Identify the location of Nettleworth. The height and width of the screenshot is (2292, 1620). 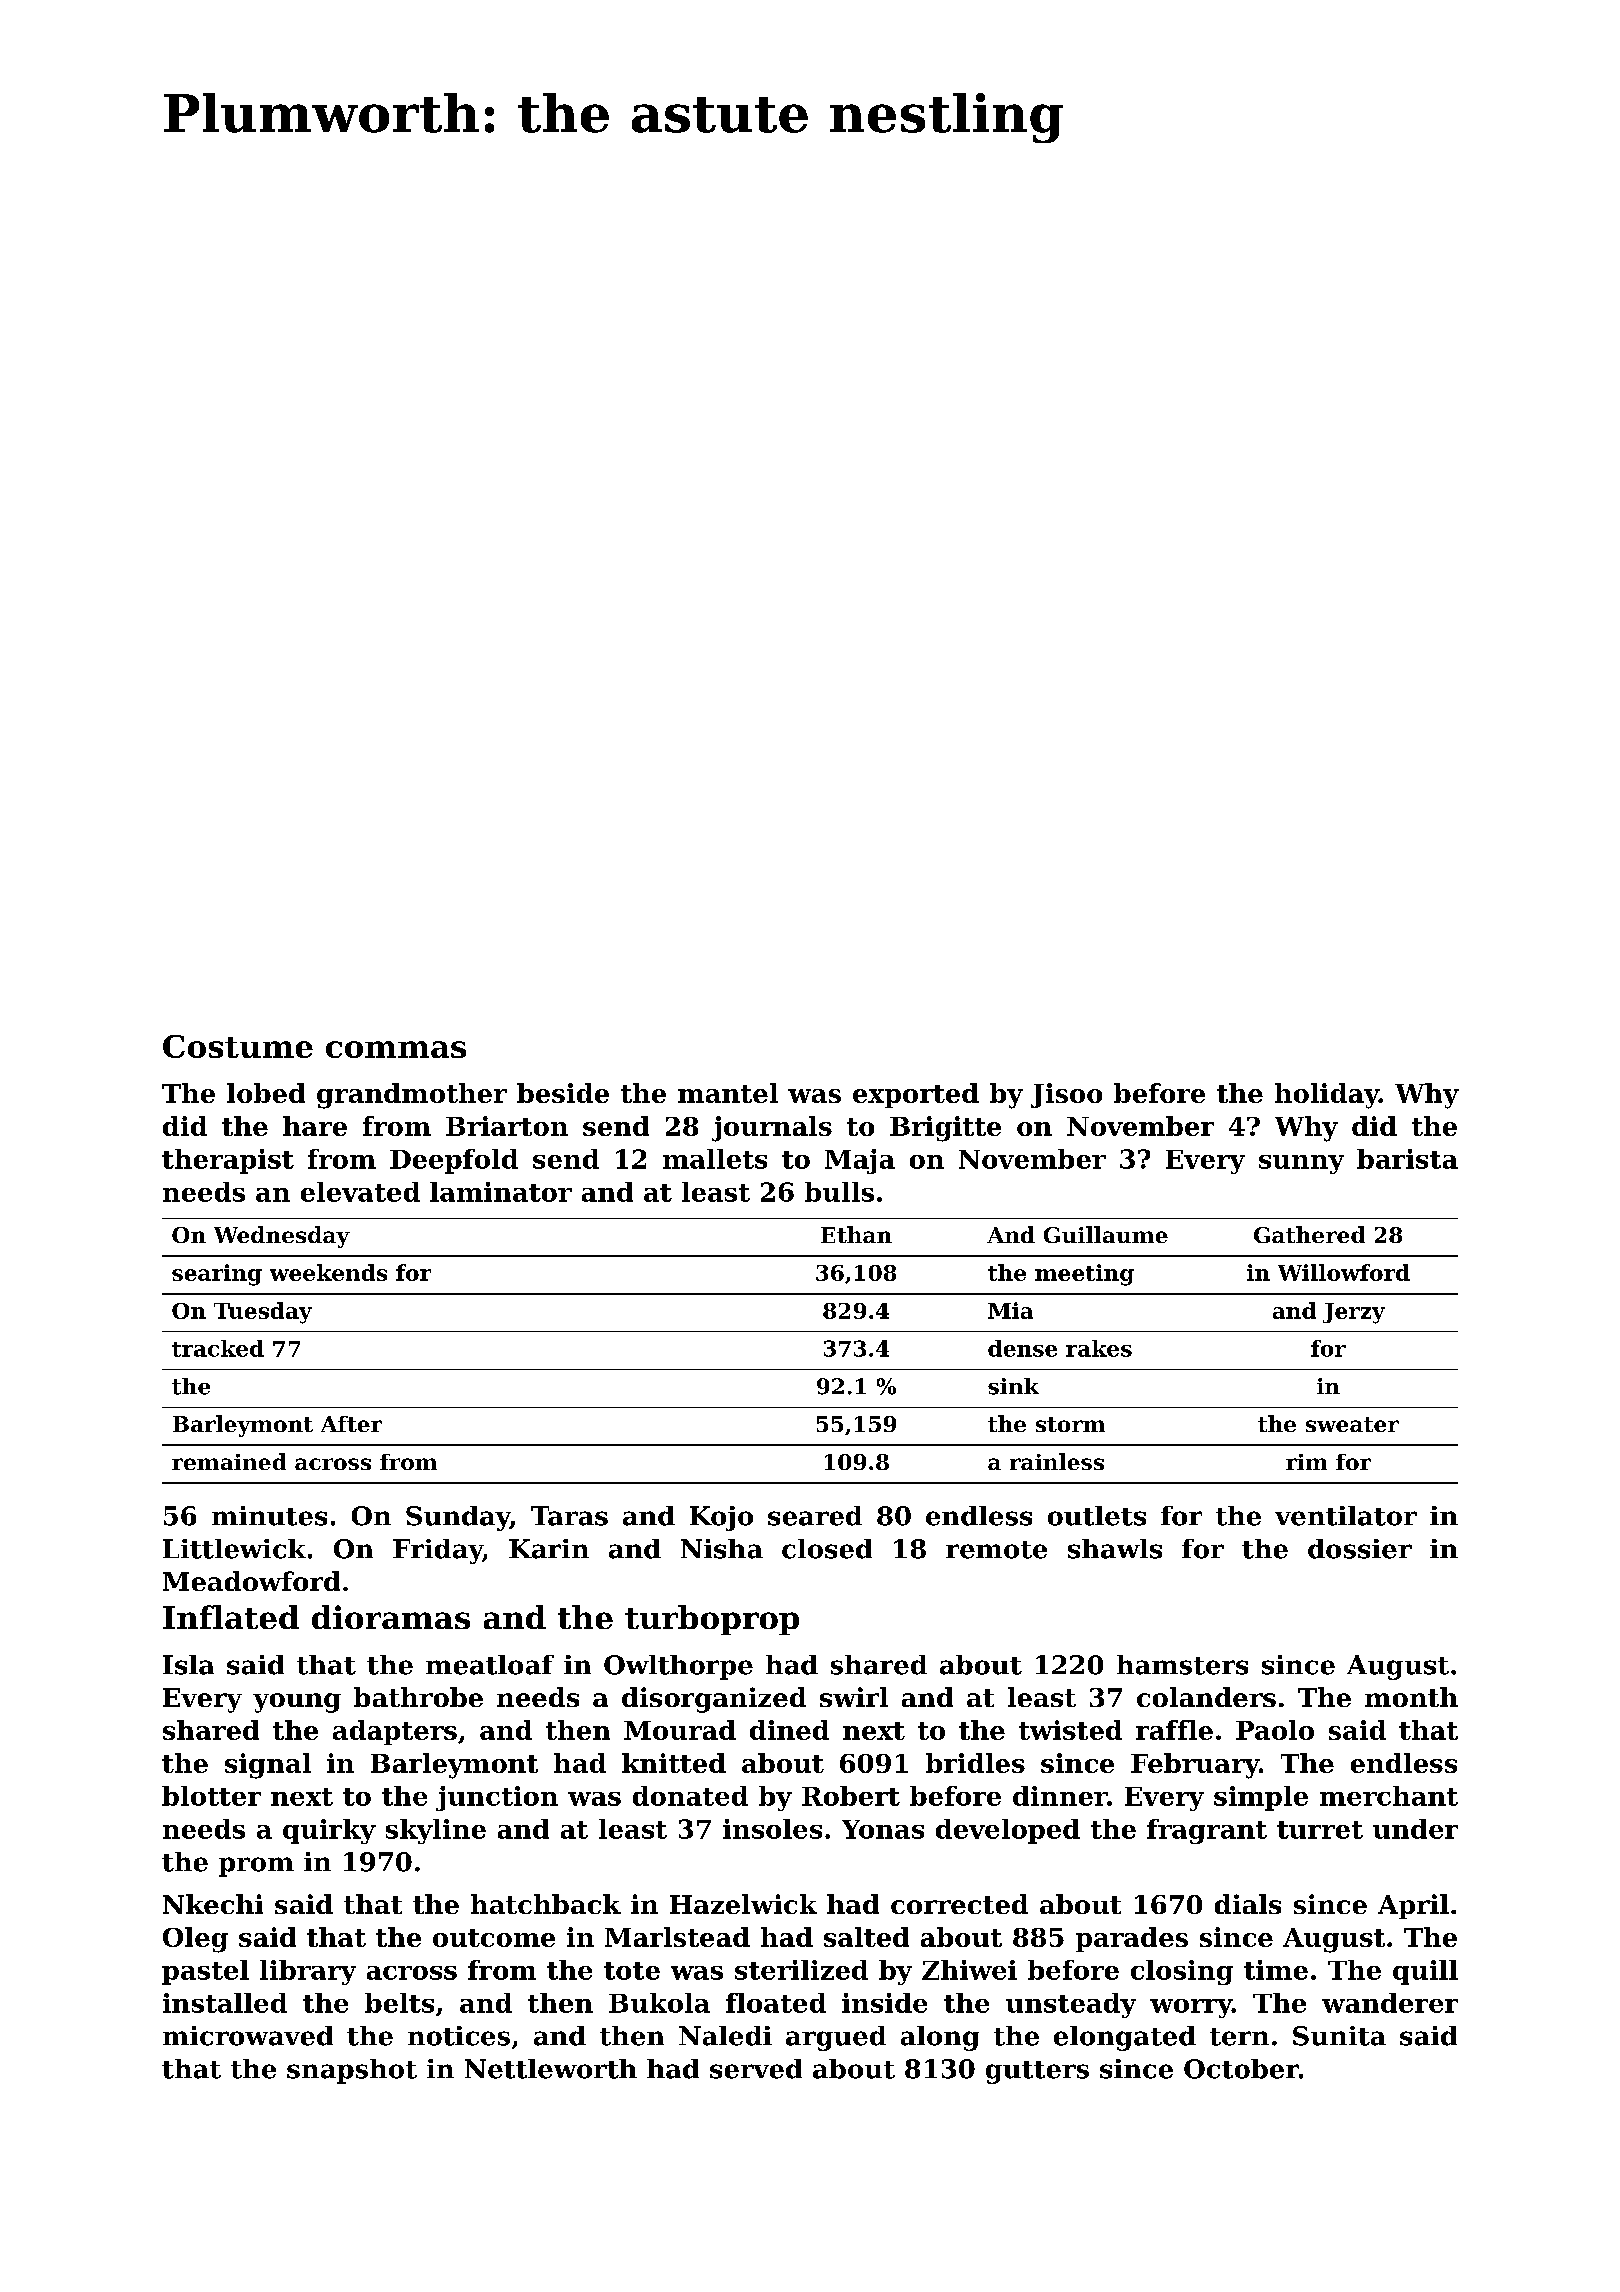
(551, 2069).
